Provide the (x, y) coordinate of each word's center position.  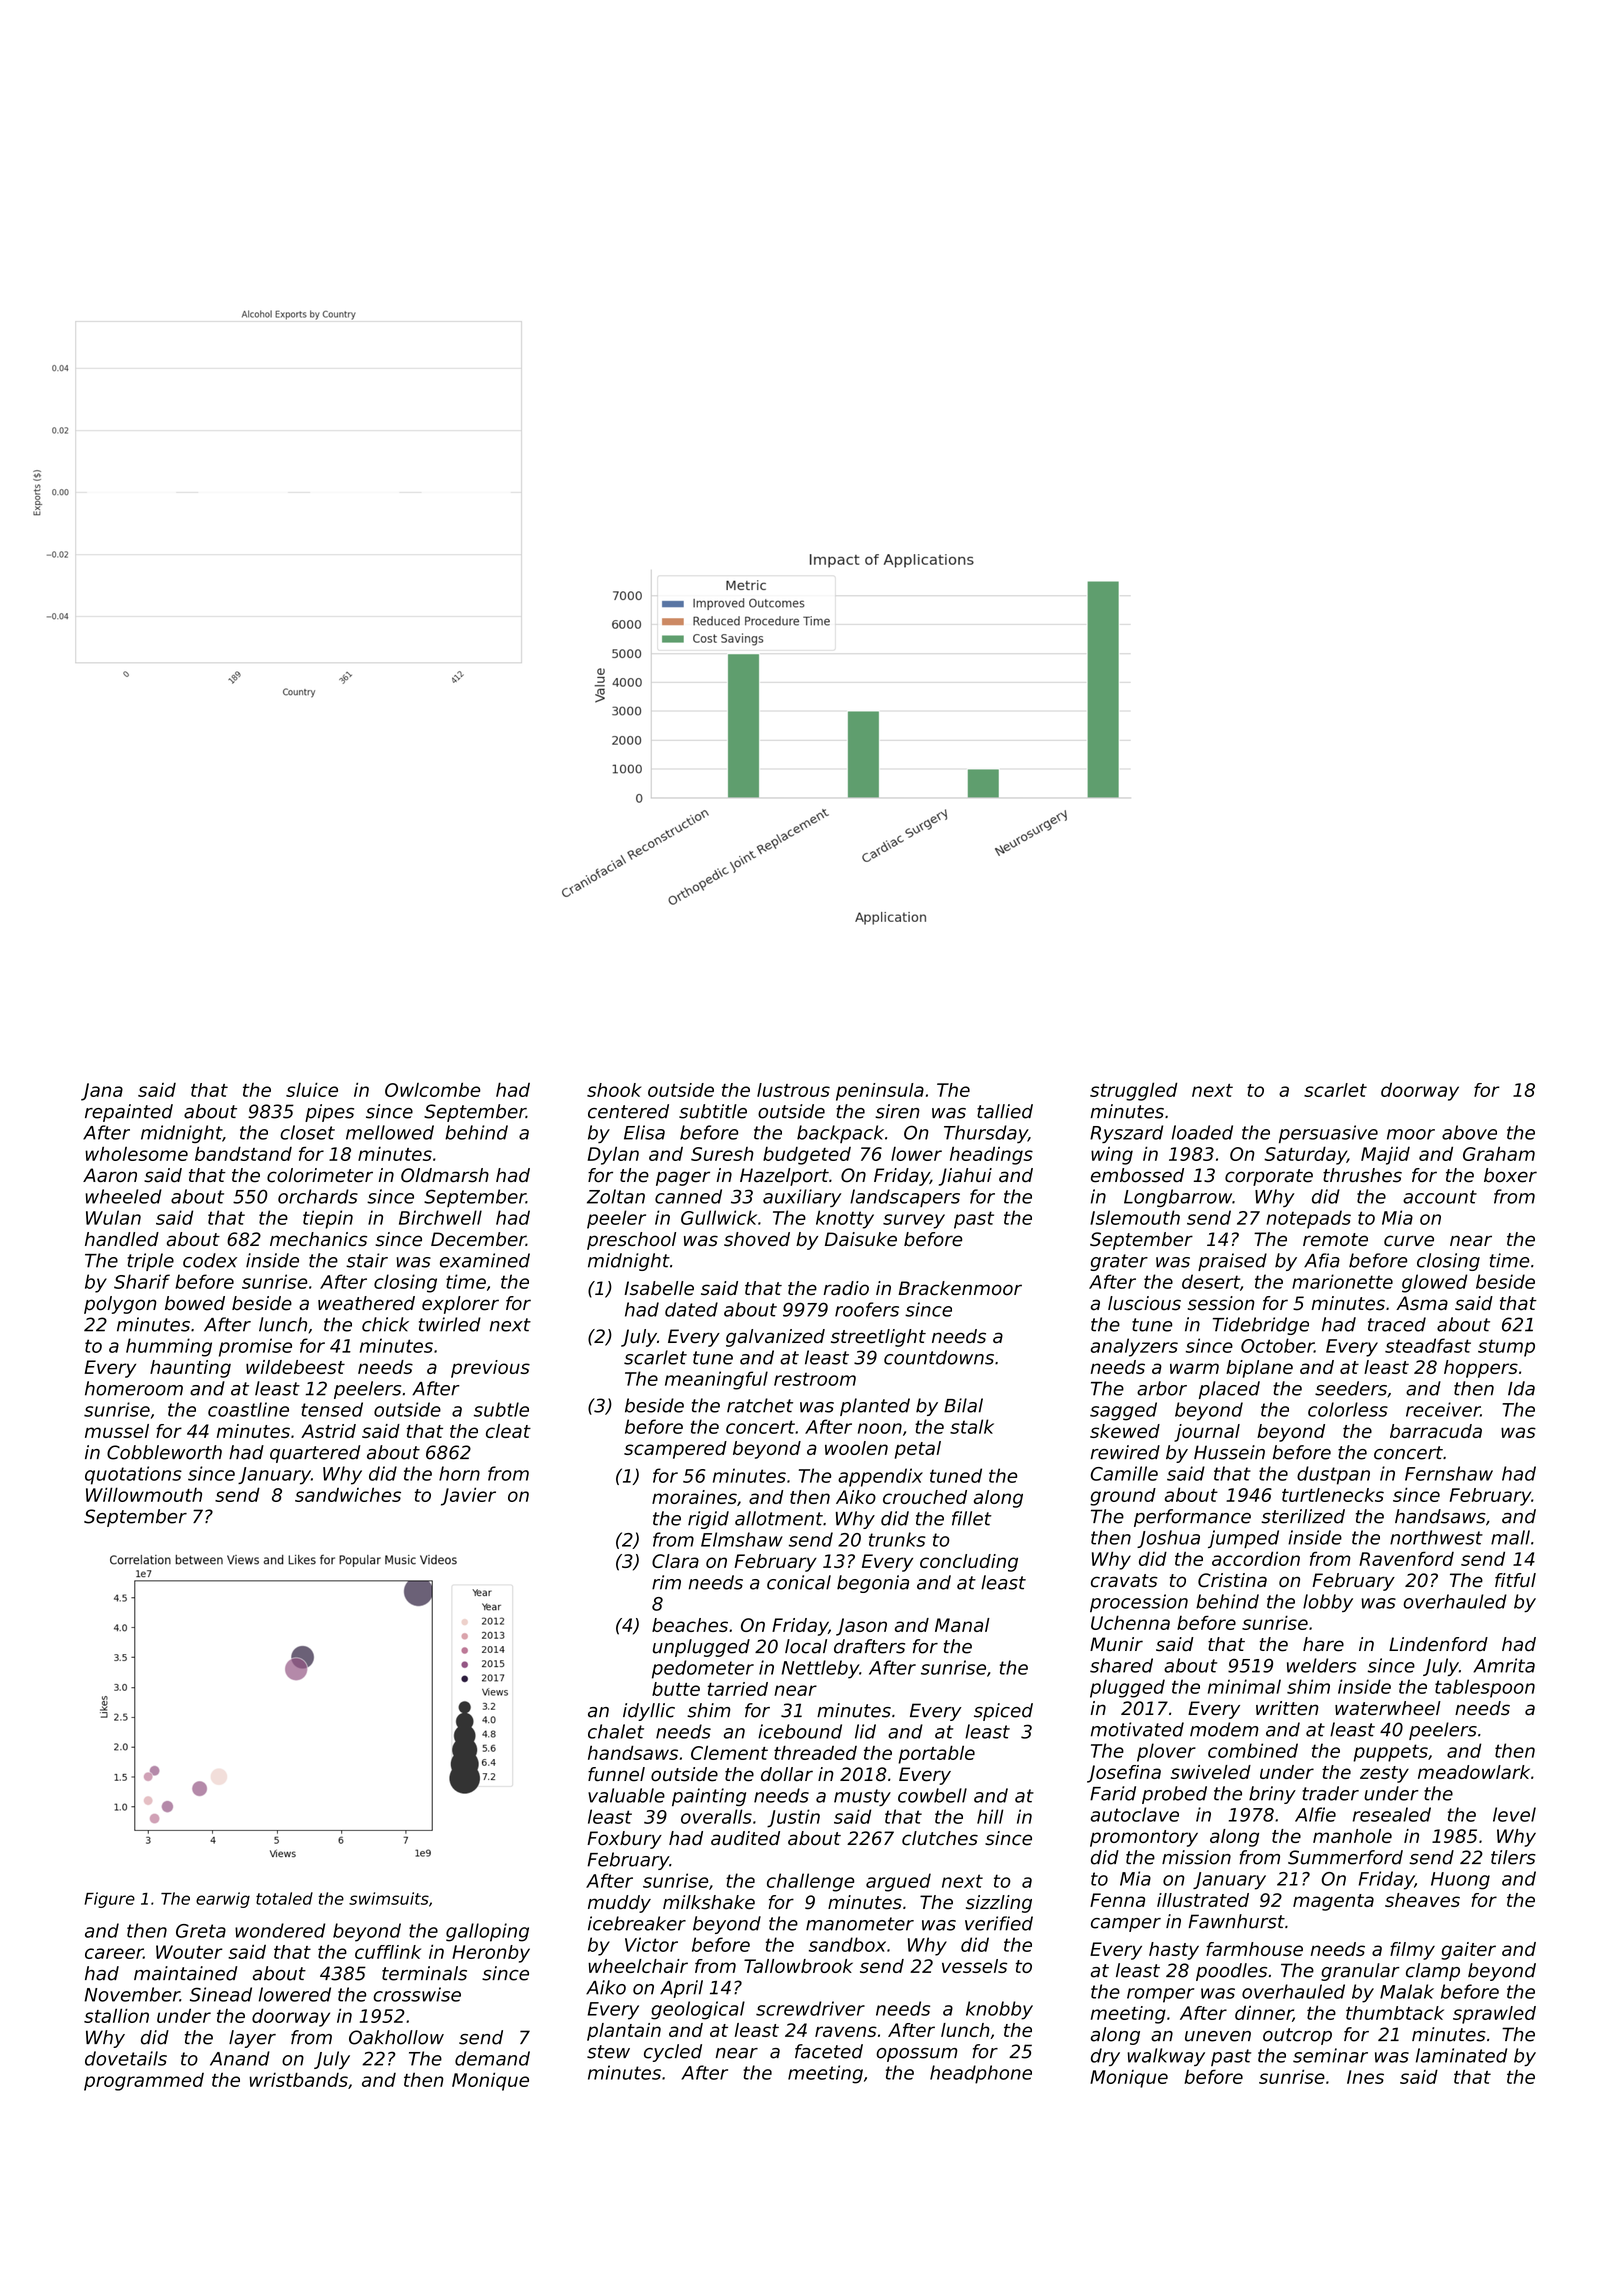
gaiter (1468, 1951)
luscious (1144, 1303)
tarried (738, 1689)
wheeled (123, 1196)
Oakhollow (396, 2037)
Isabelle (659, 1288)
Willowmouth (144, 1494)
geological (698, 2010)
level (1514, 1814)
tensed (332, 1409)
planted (875, 1407)
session (1221, 1303)
